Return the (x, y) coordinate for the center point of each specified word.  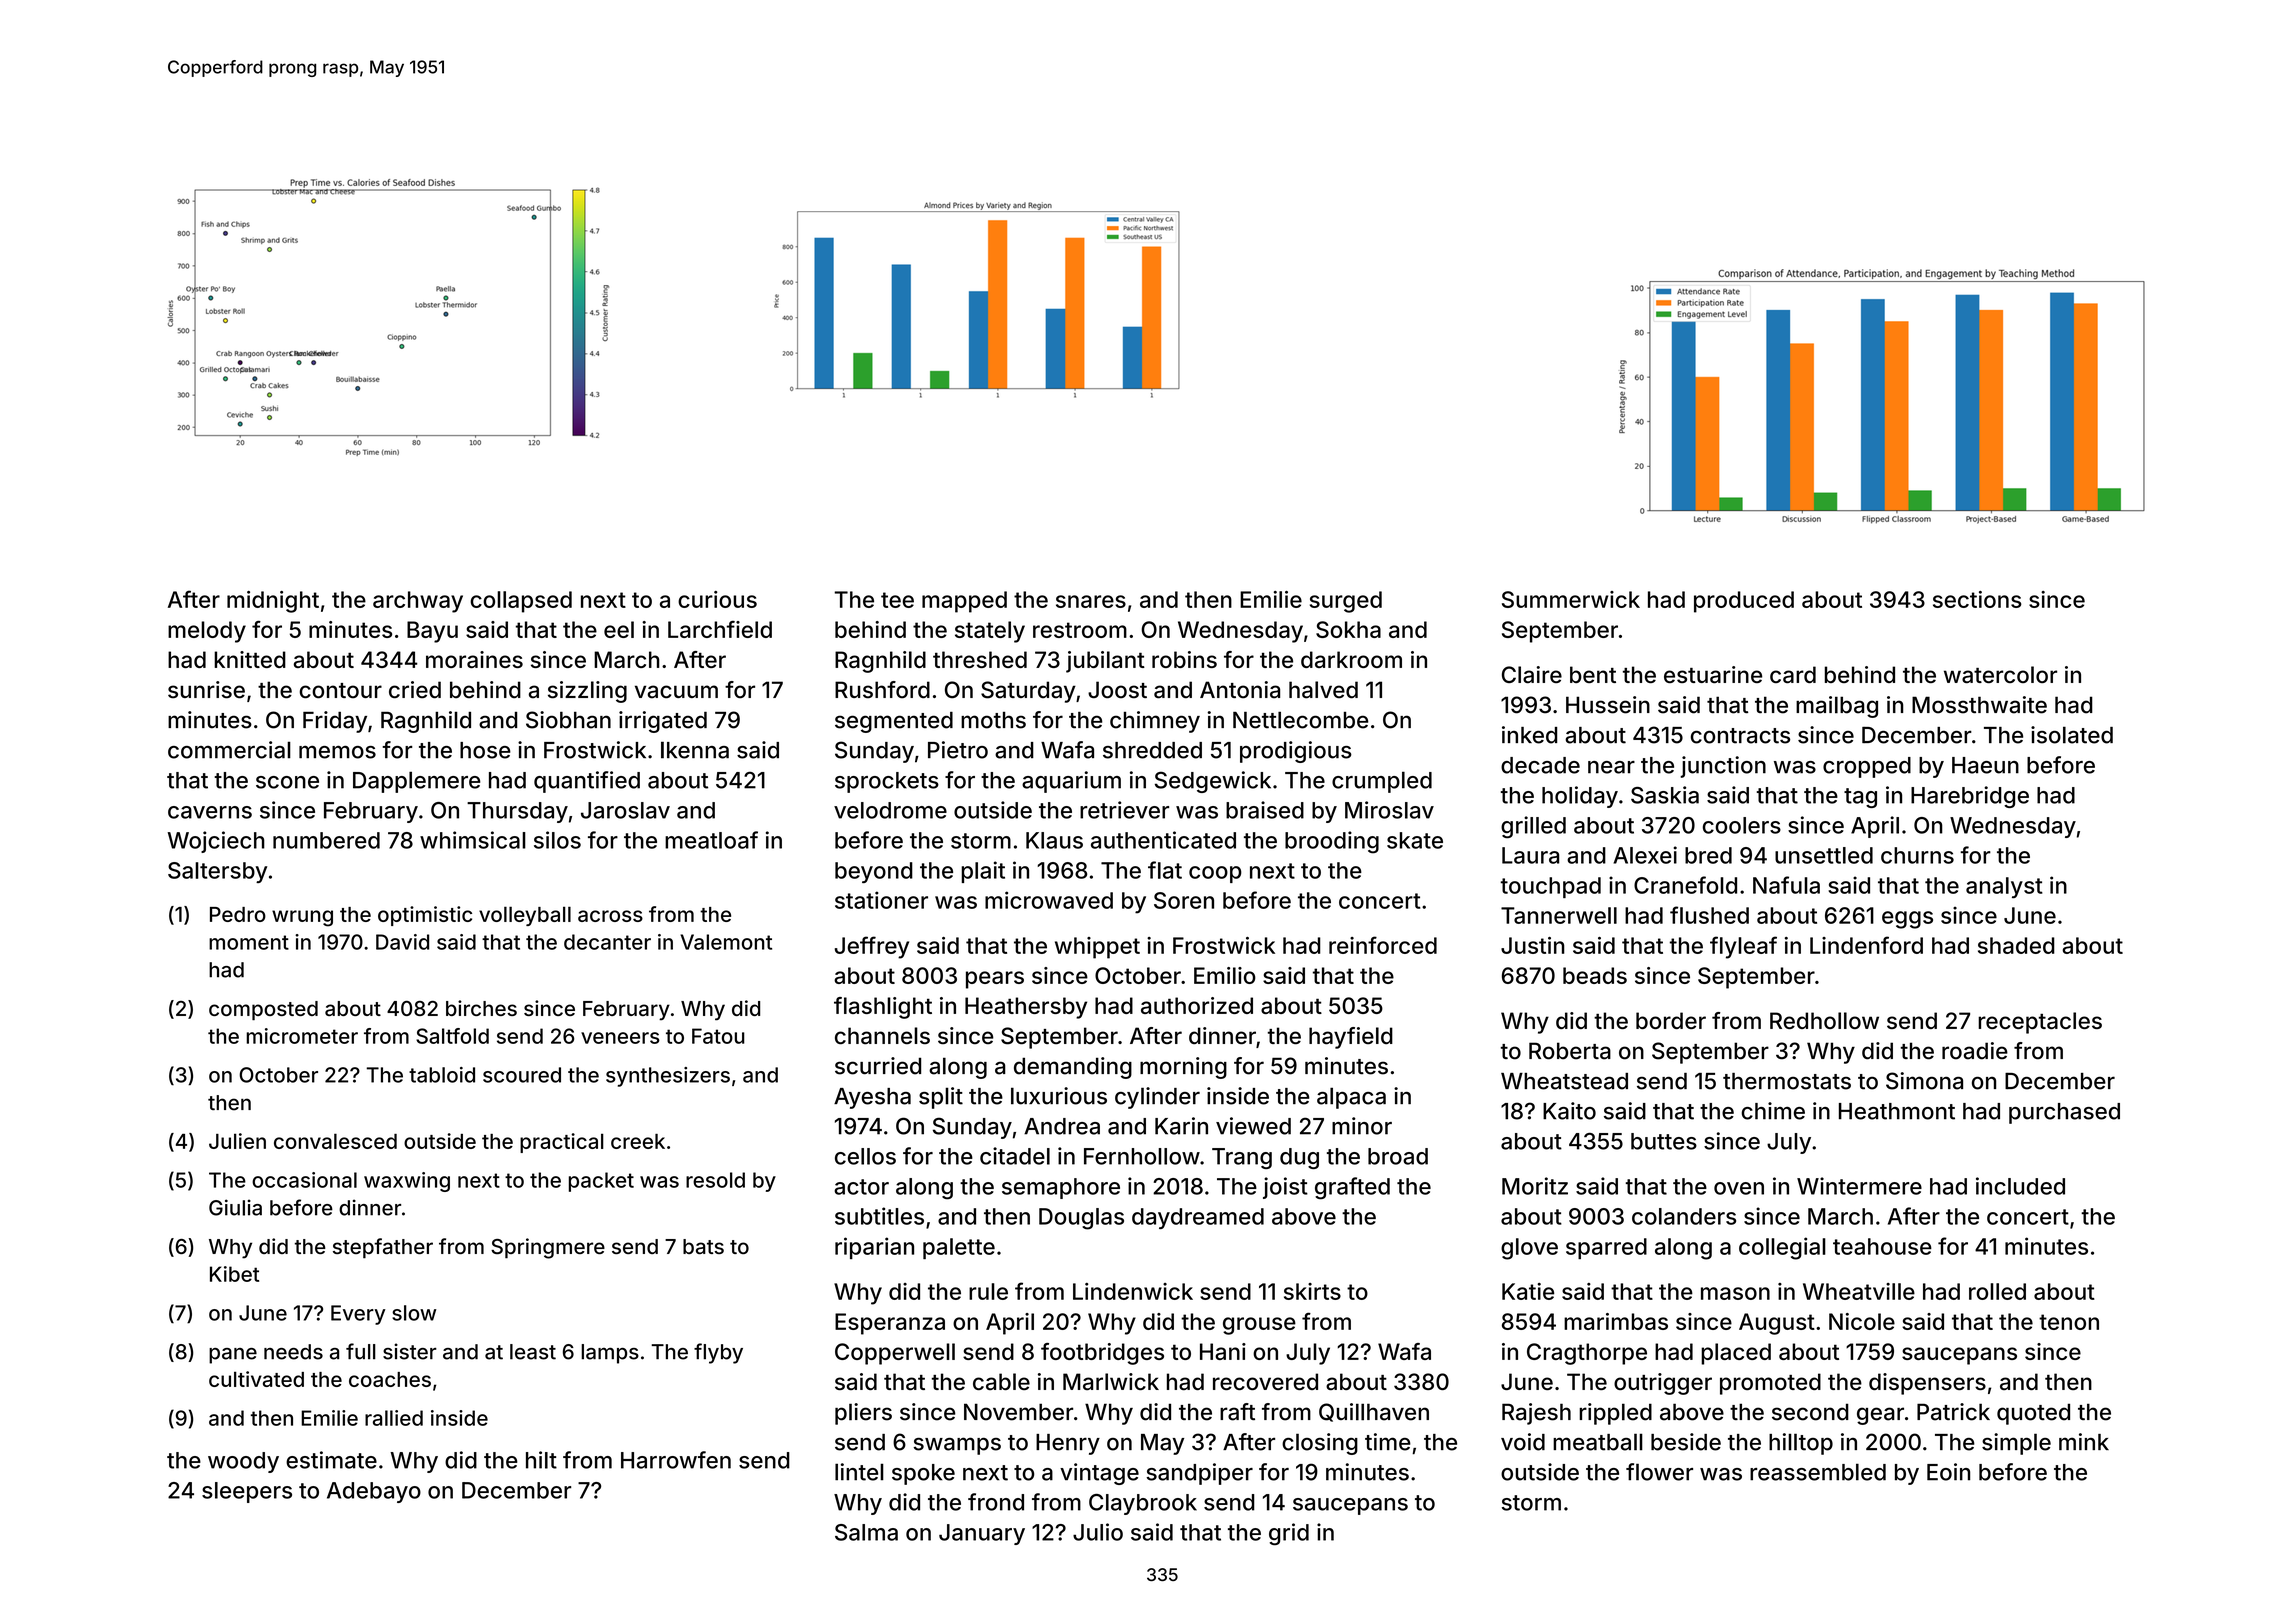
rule (988, 1291)
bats (703, 1247)
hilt (541, 1460)
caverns (210, 812)
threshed (980, 659)
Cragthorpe (1587, 1354)
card (1793, 674)
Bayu (432, 632)
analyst (2004, 887)
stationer (881, 900)
